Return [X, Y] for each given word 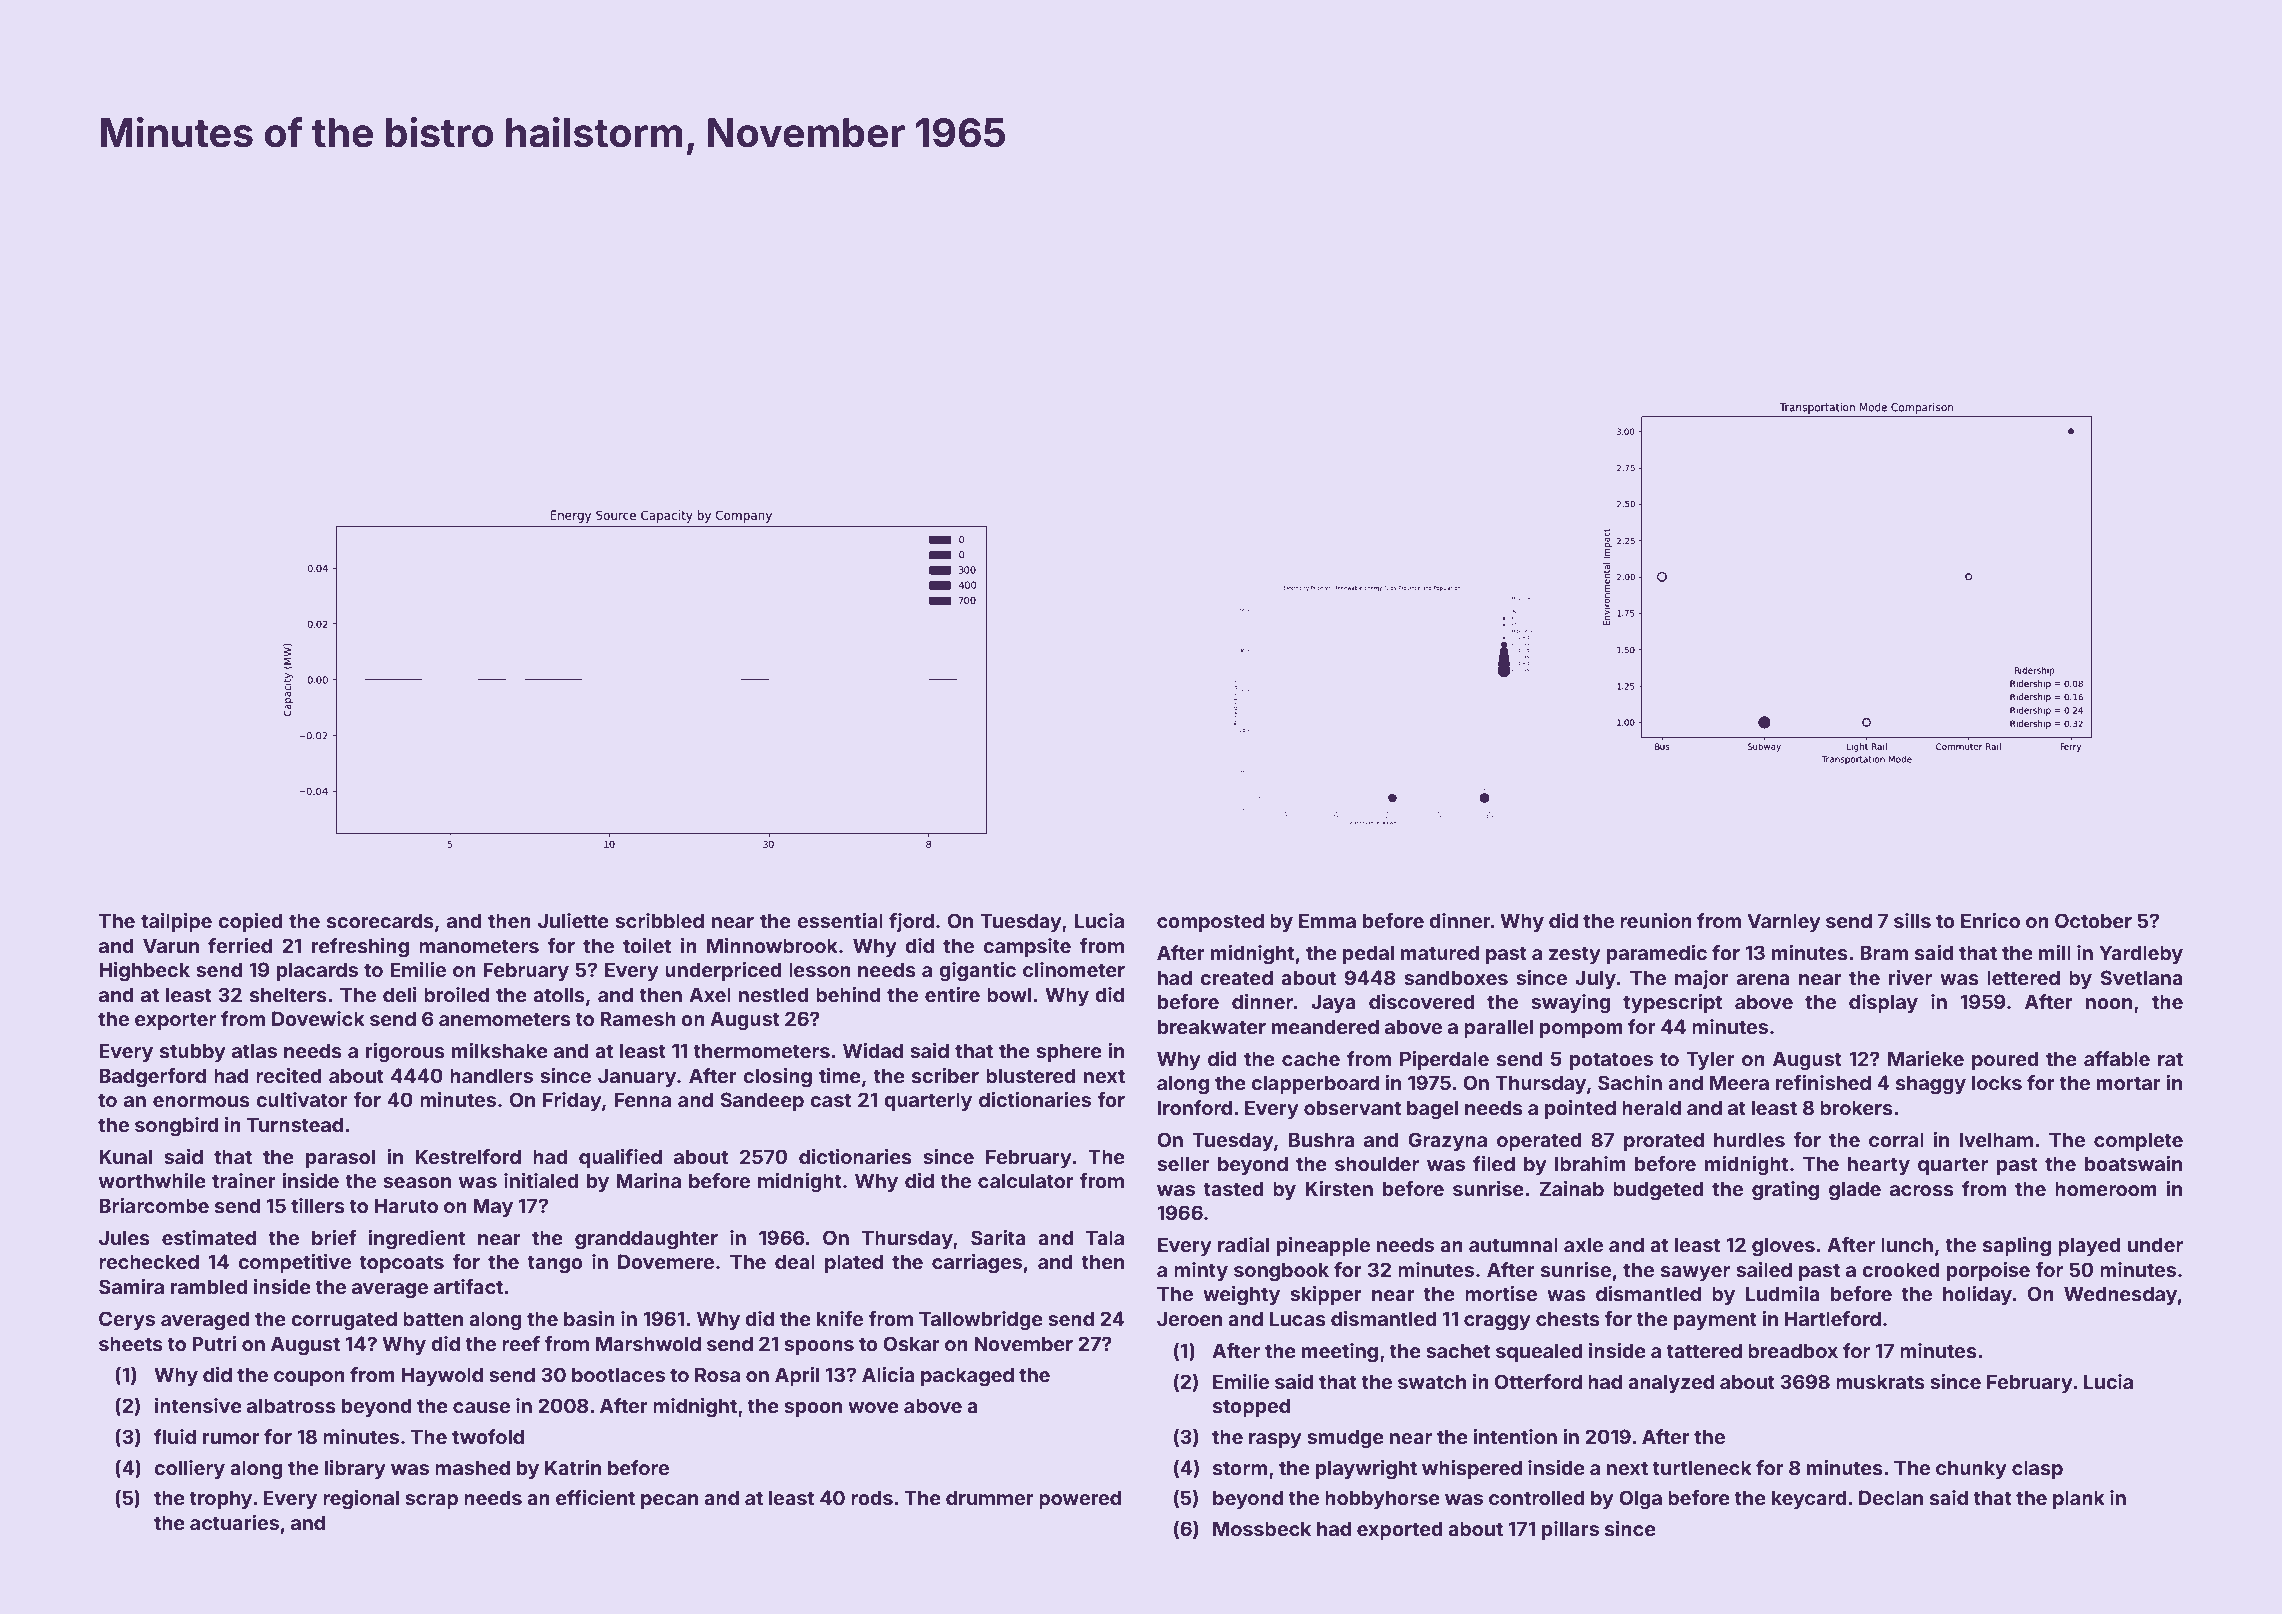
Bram [1884, 952]
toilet [647, 945]
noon [2109, 1003]
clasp [2037, 1469]
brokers [1856, 1107]
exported [1400, 1530]
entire [952, 994]
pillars [1570, 1530]
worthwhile [152, 1180]
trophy [220, 1499]
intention [1515, 1436]
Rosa [717, 1374]
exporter [175, 1021]
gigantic [977, 971]
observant [1352, 1107]
